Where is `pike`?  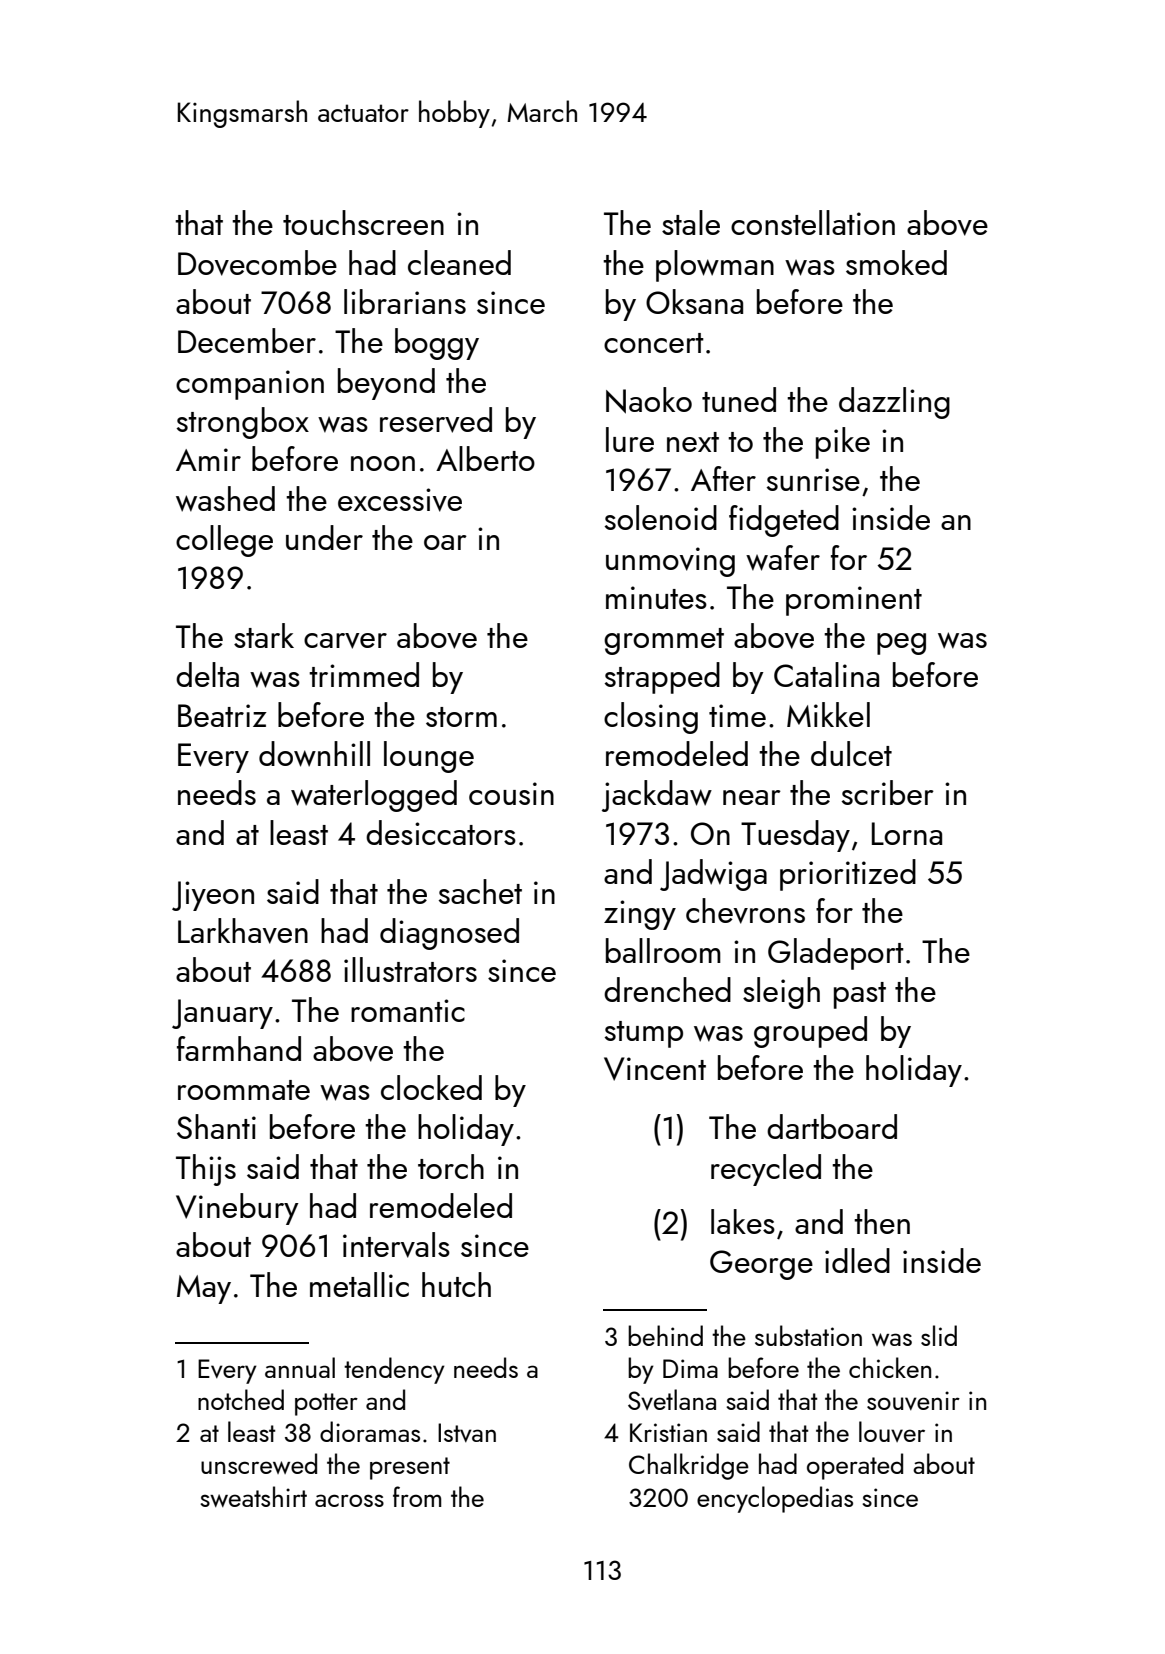 pike is located at coordinates (843, 443).
